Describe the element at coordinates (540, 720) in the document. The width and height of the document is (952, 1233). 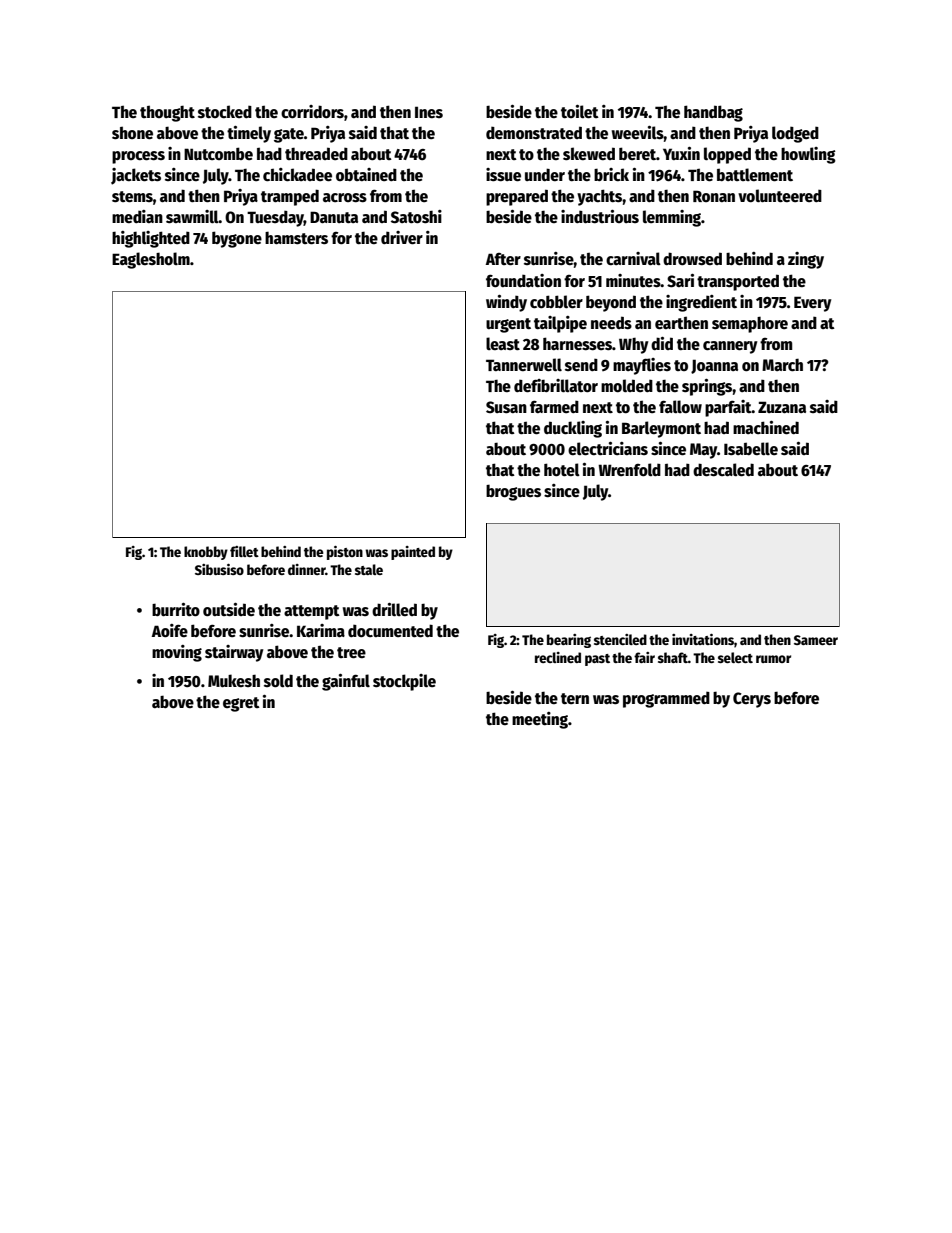
I see `meeting` at that location.
